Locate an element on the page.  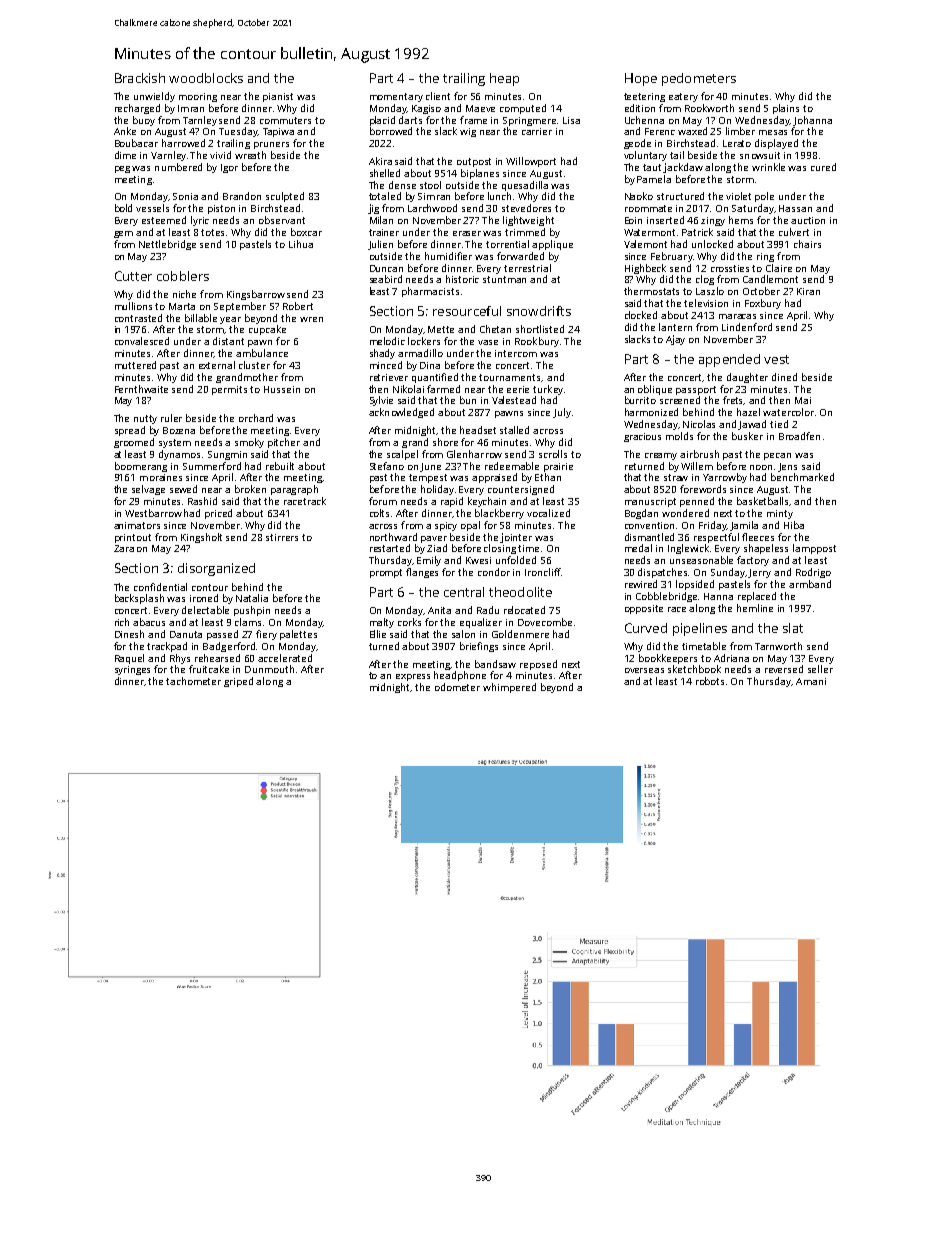
whimpered is located at coordinates (509, 688).
